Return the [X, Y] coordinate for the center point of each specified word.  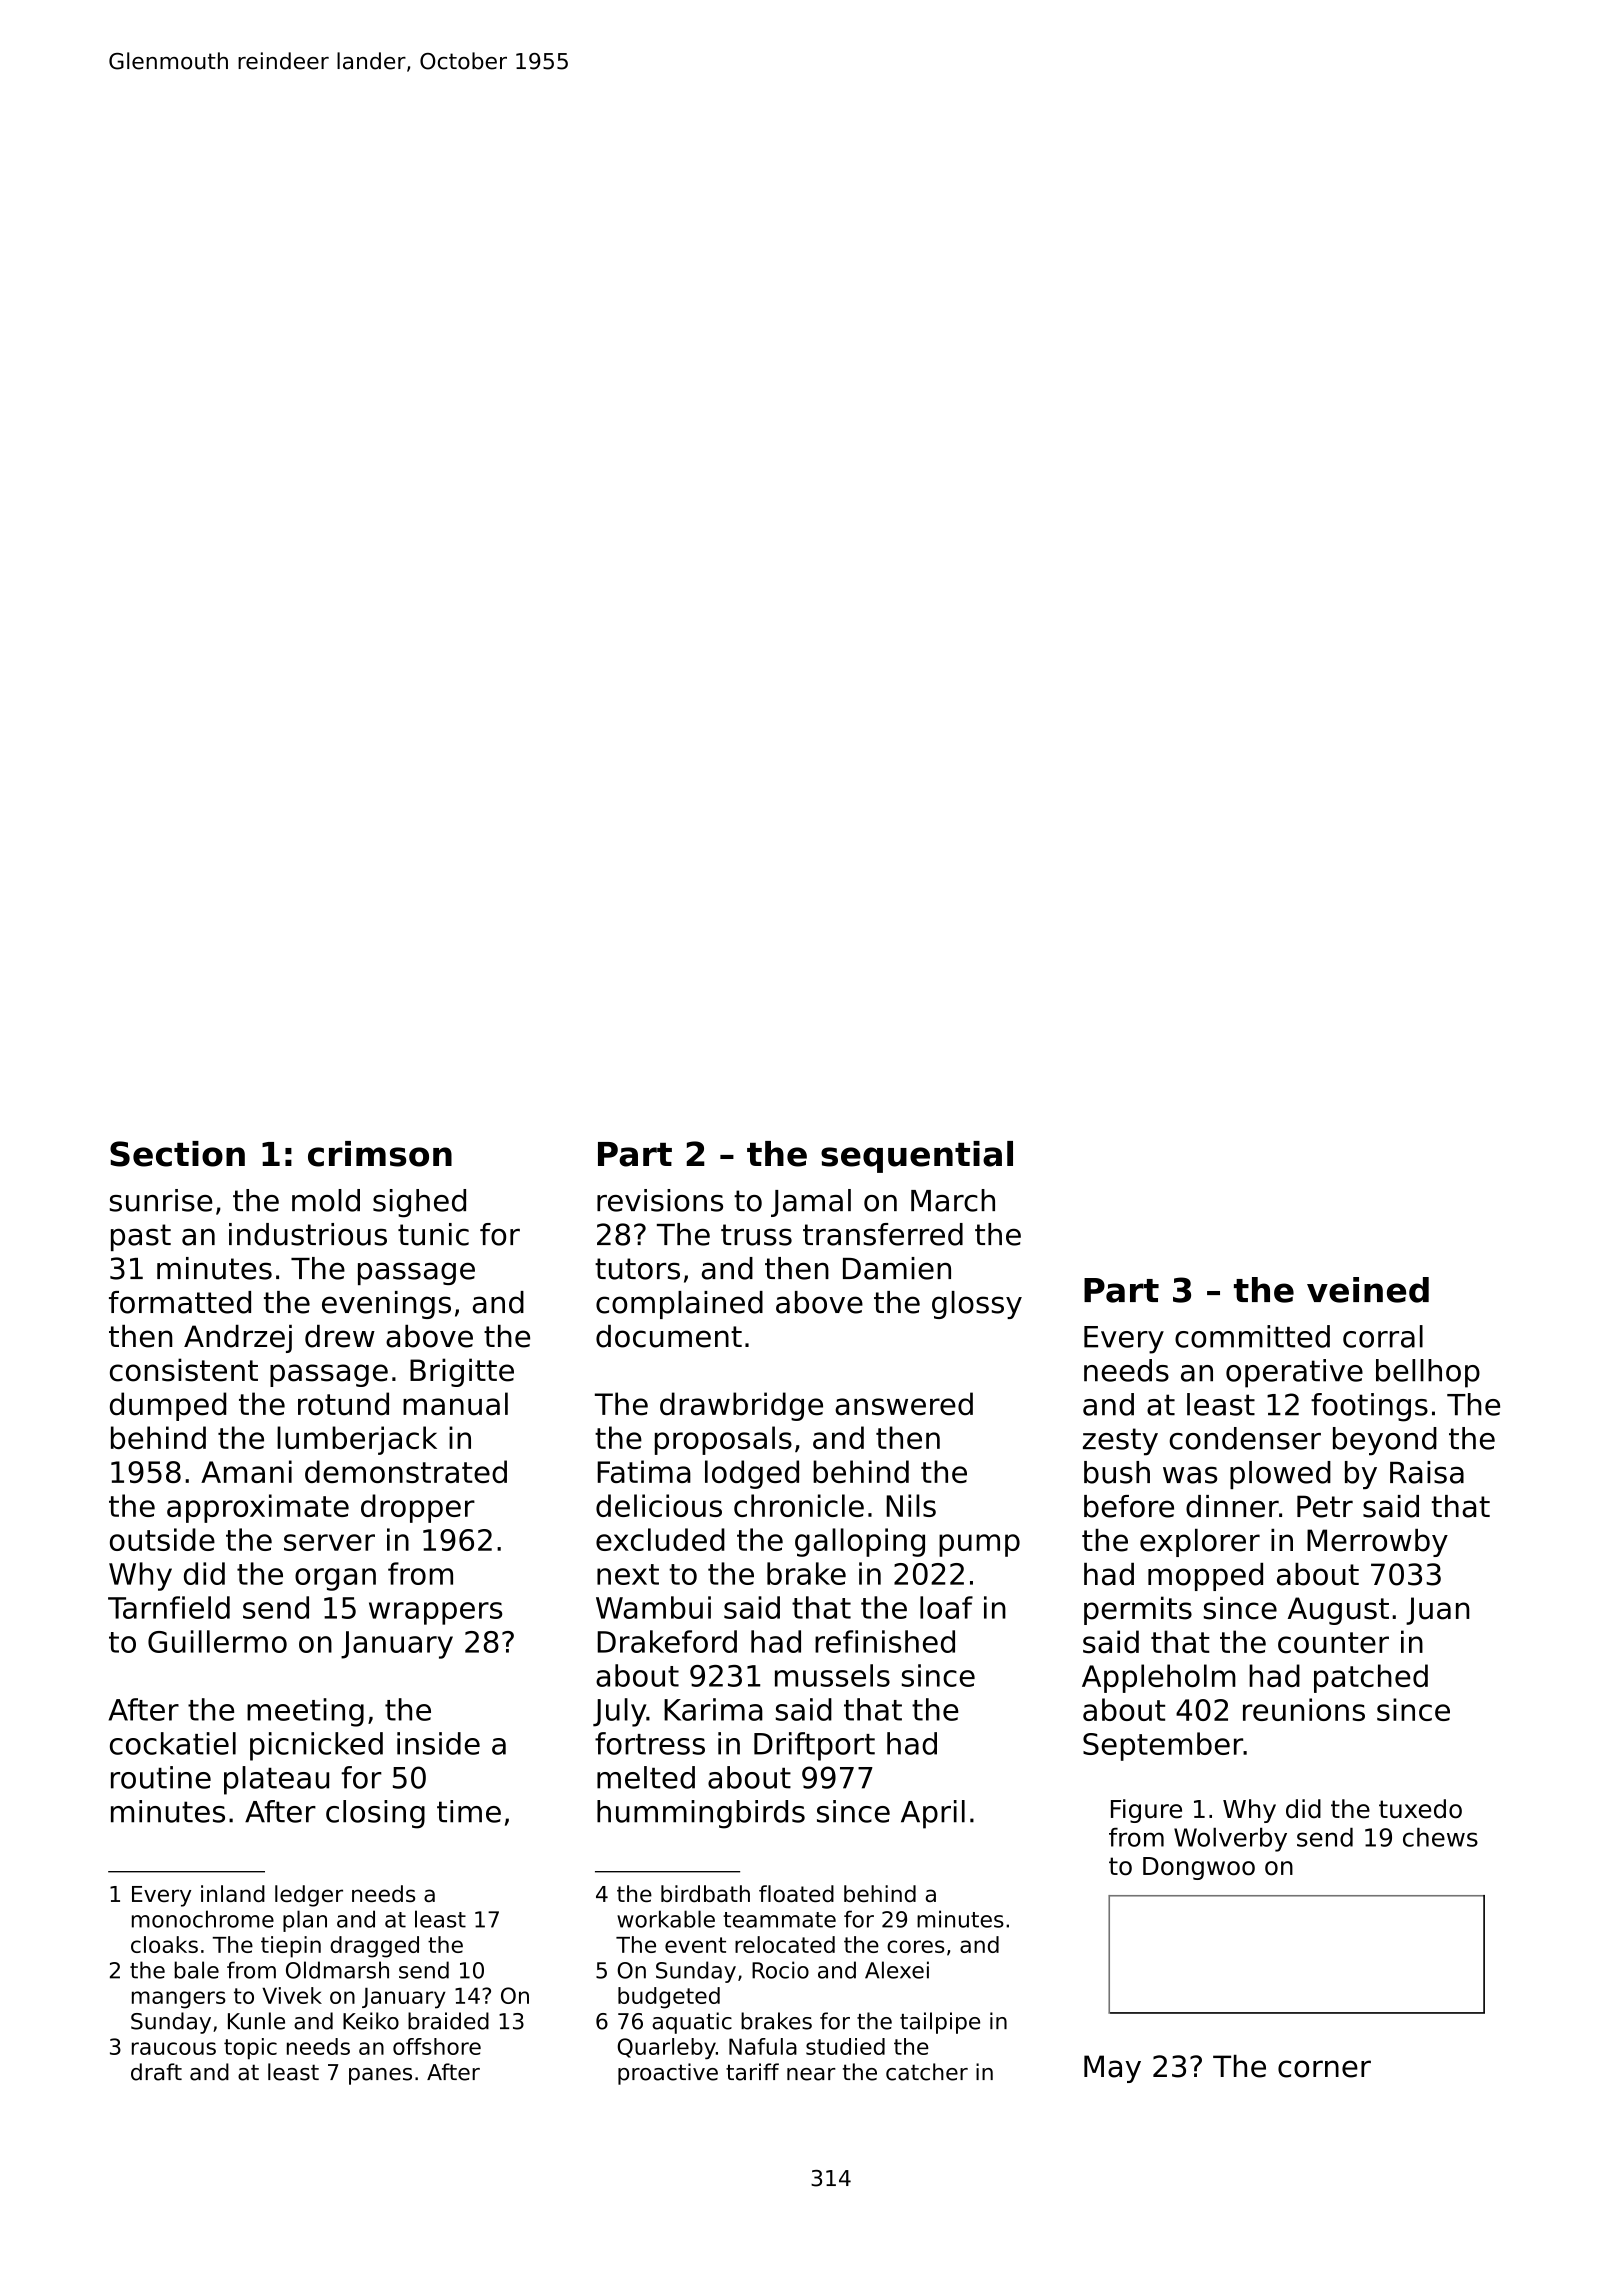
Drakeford [667, 1641]
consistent [184, 1370]
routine [161, 1777]
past [141, 1237]
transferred [883, 1234]
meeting [305, 1712]
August [1338, 1611]
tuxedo [1420, 1809]
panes [380, 2076]
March [953, 1200]
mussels [832, 1675]
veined [1368, 1290]
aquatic [692, 2023]
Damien [897, 1268]
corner [1324, 2069]
